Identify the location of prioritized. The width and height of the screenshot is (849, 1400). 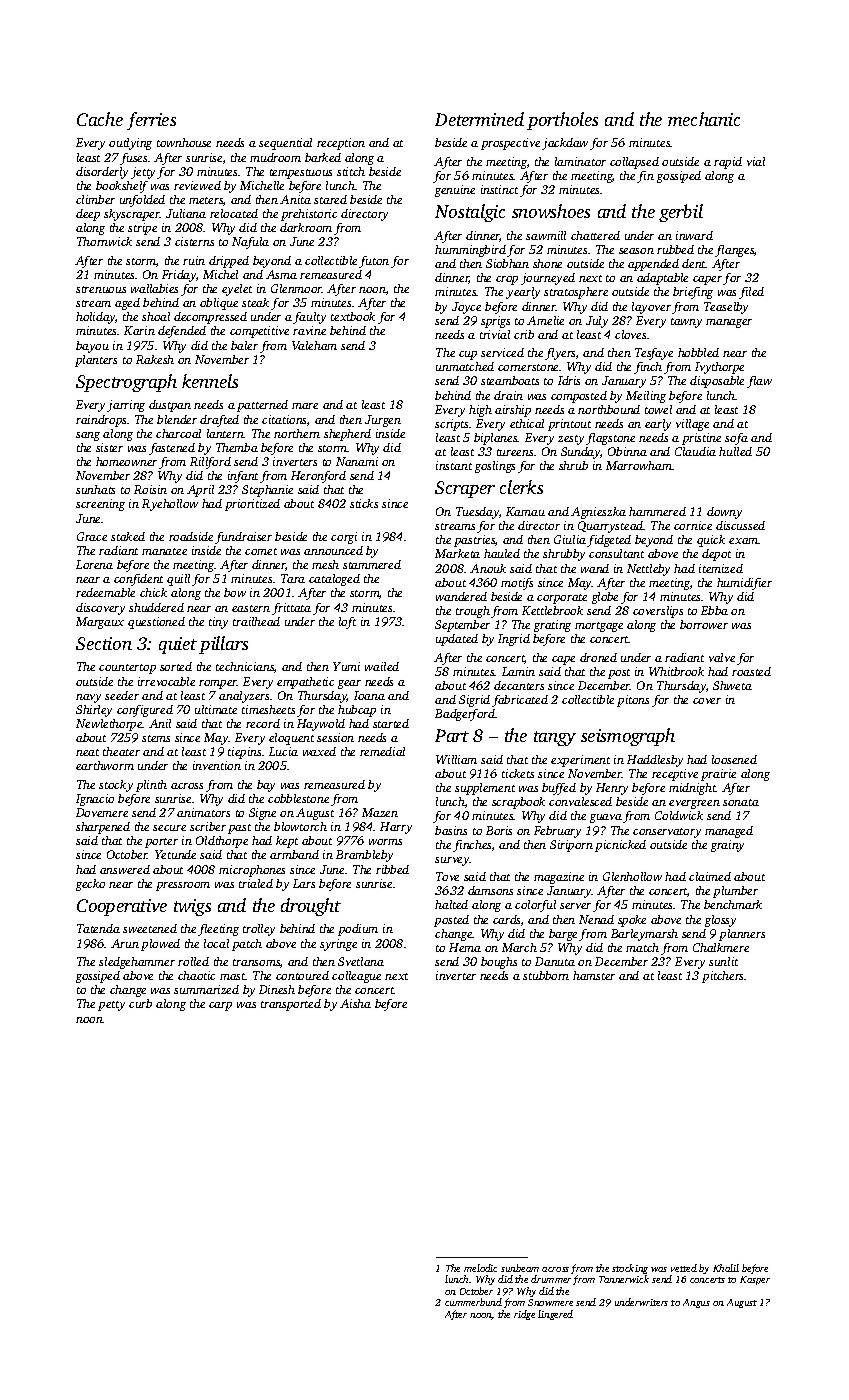
(252, 505).
